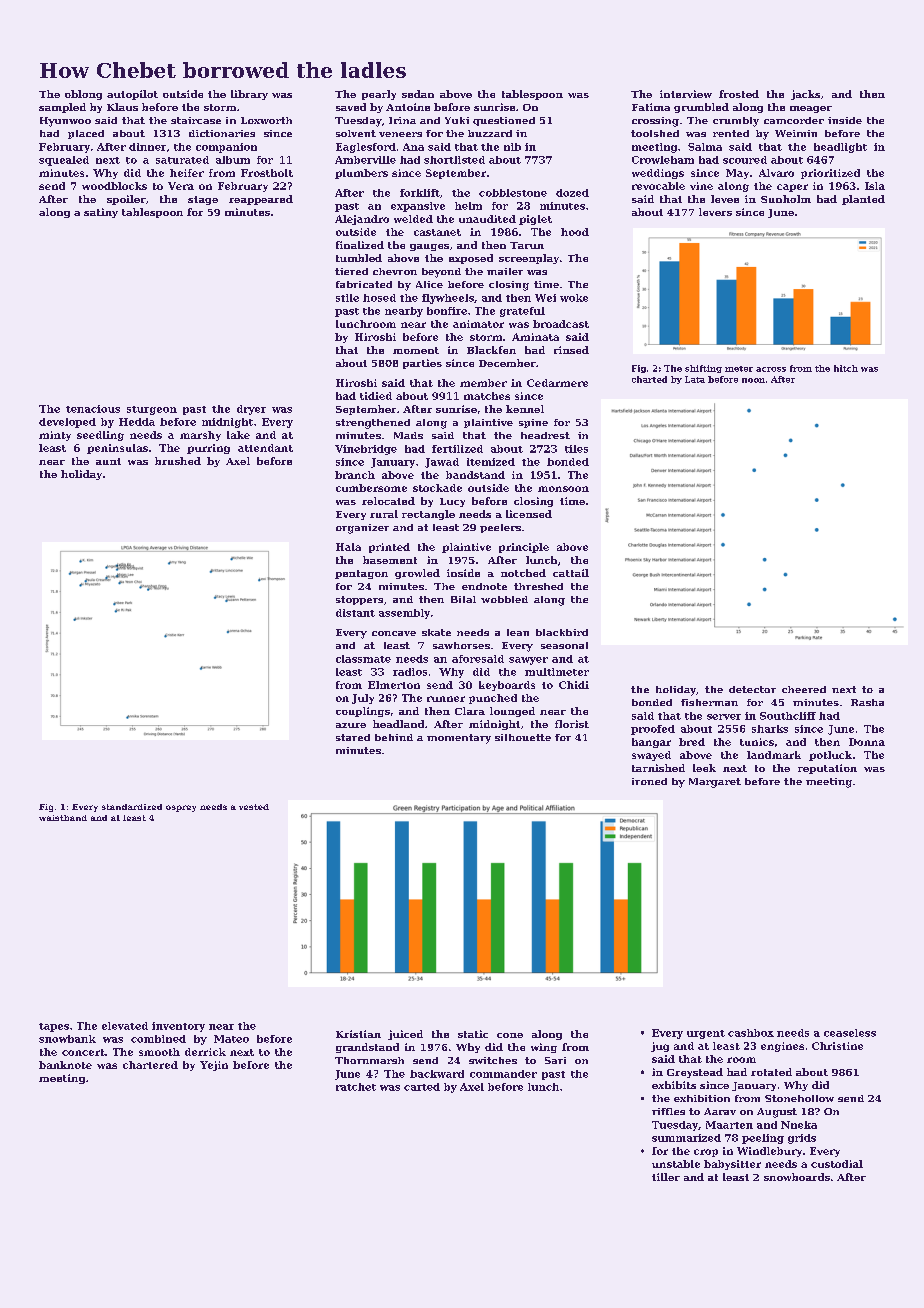  What do you see at coordinates (512, 147) in the screenshot?
I see `nib` at bounding box center [512, 147].
